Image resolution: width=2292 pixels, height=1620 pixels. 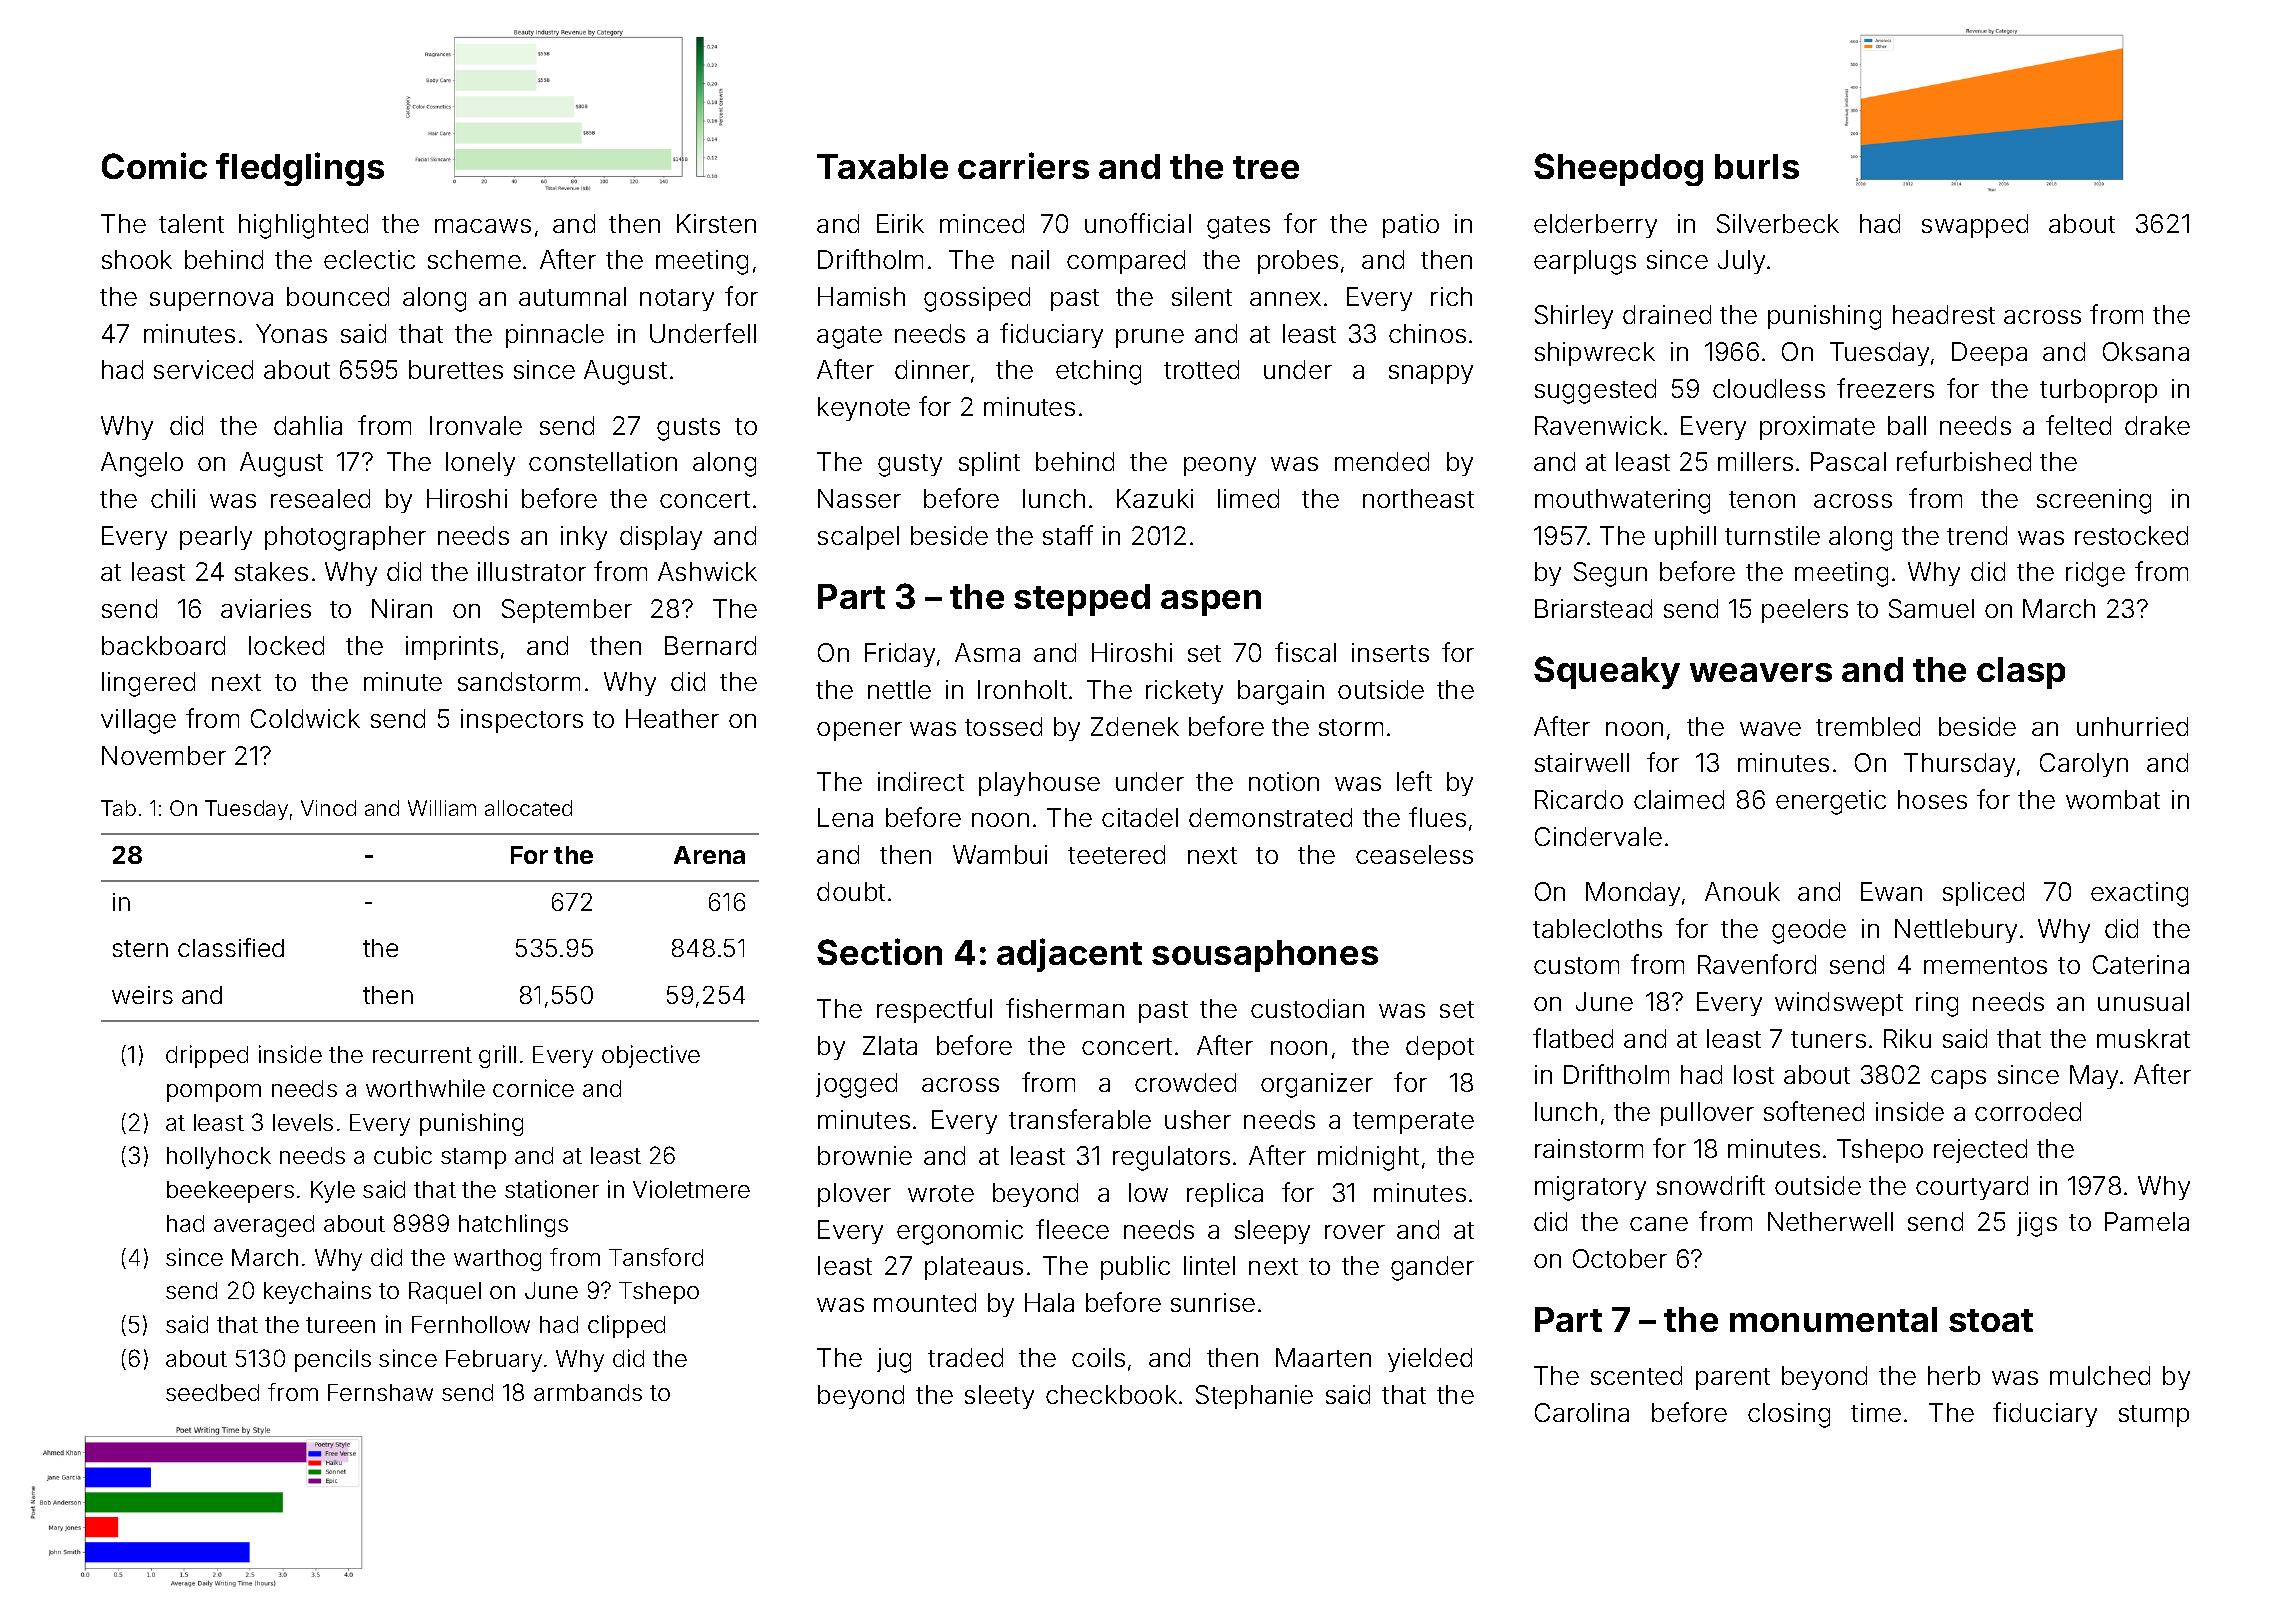 What do you see at coordinates (1382, 461) in the page?
I see `mended` at bounding box center [1382, 461].
